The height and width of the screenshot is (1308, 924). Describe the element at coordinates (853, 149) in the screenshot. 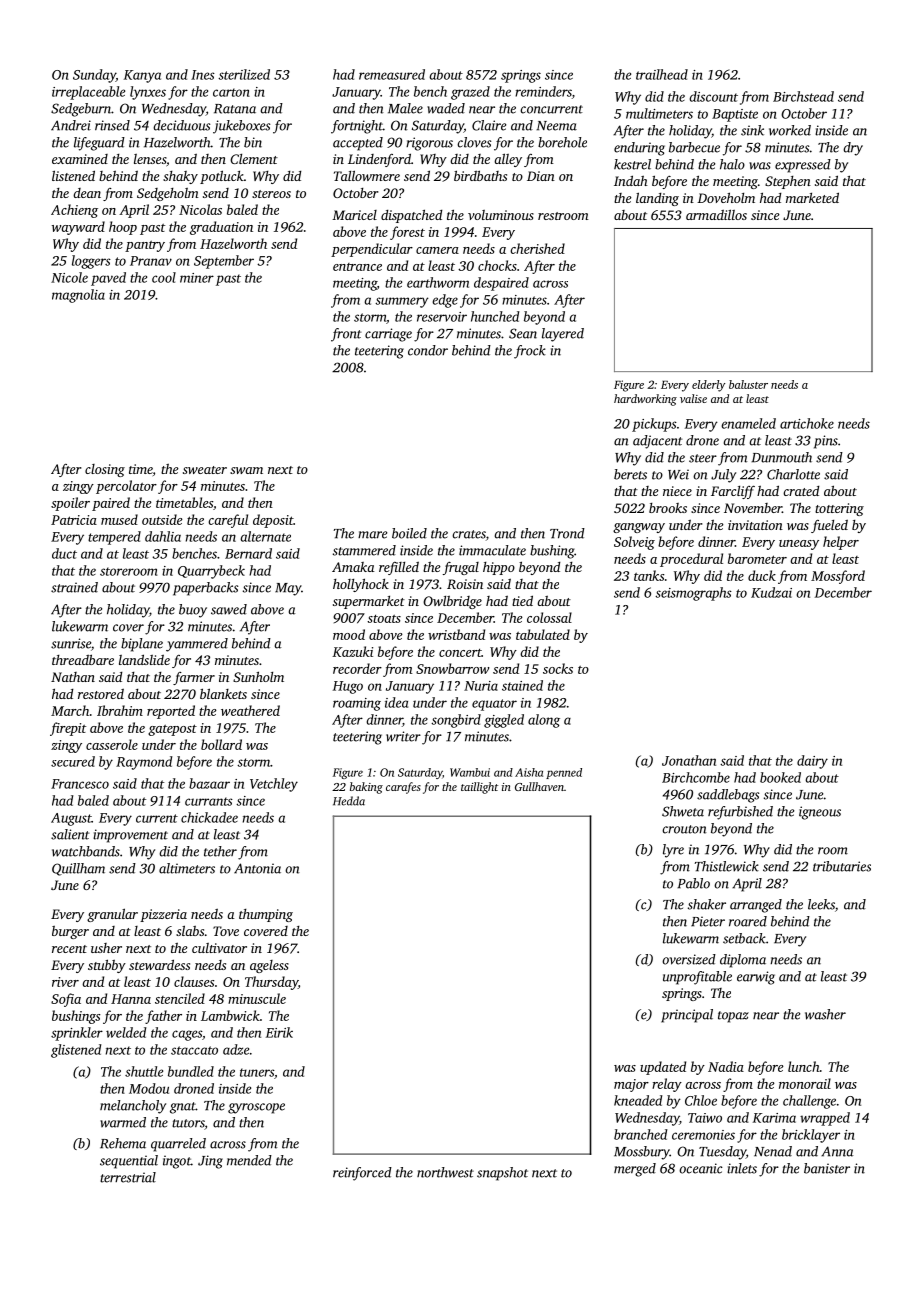

I see `dry` at that location.
